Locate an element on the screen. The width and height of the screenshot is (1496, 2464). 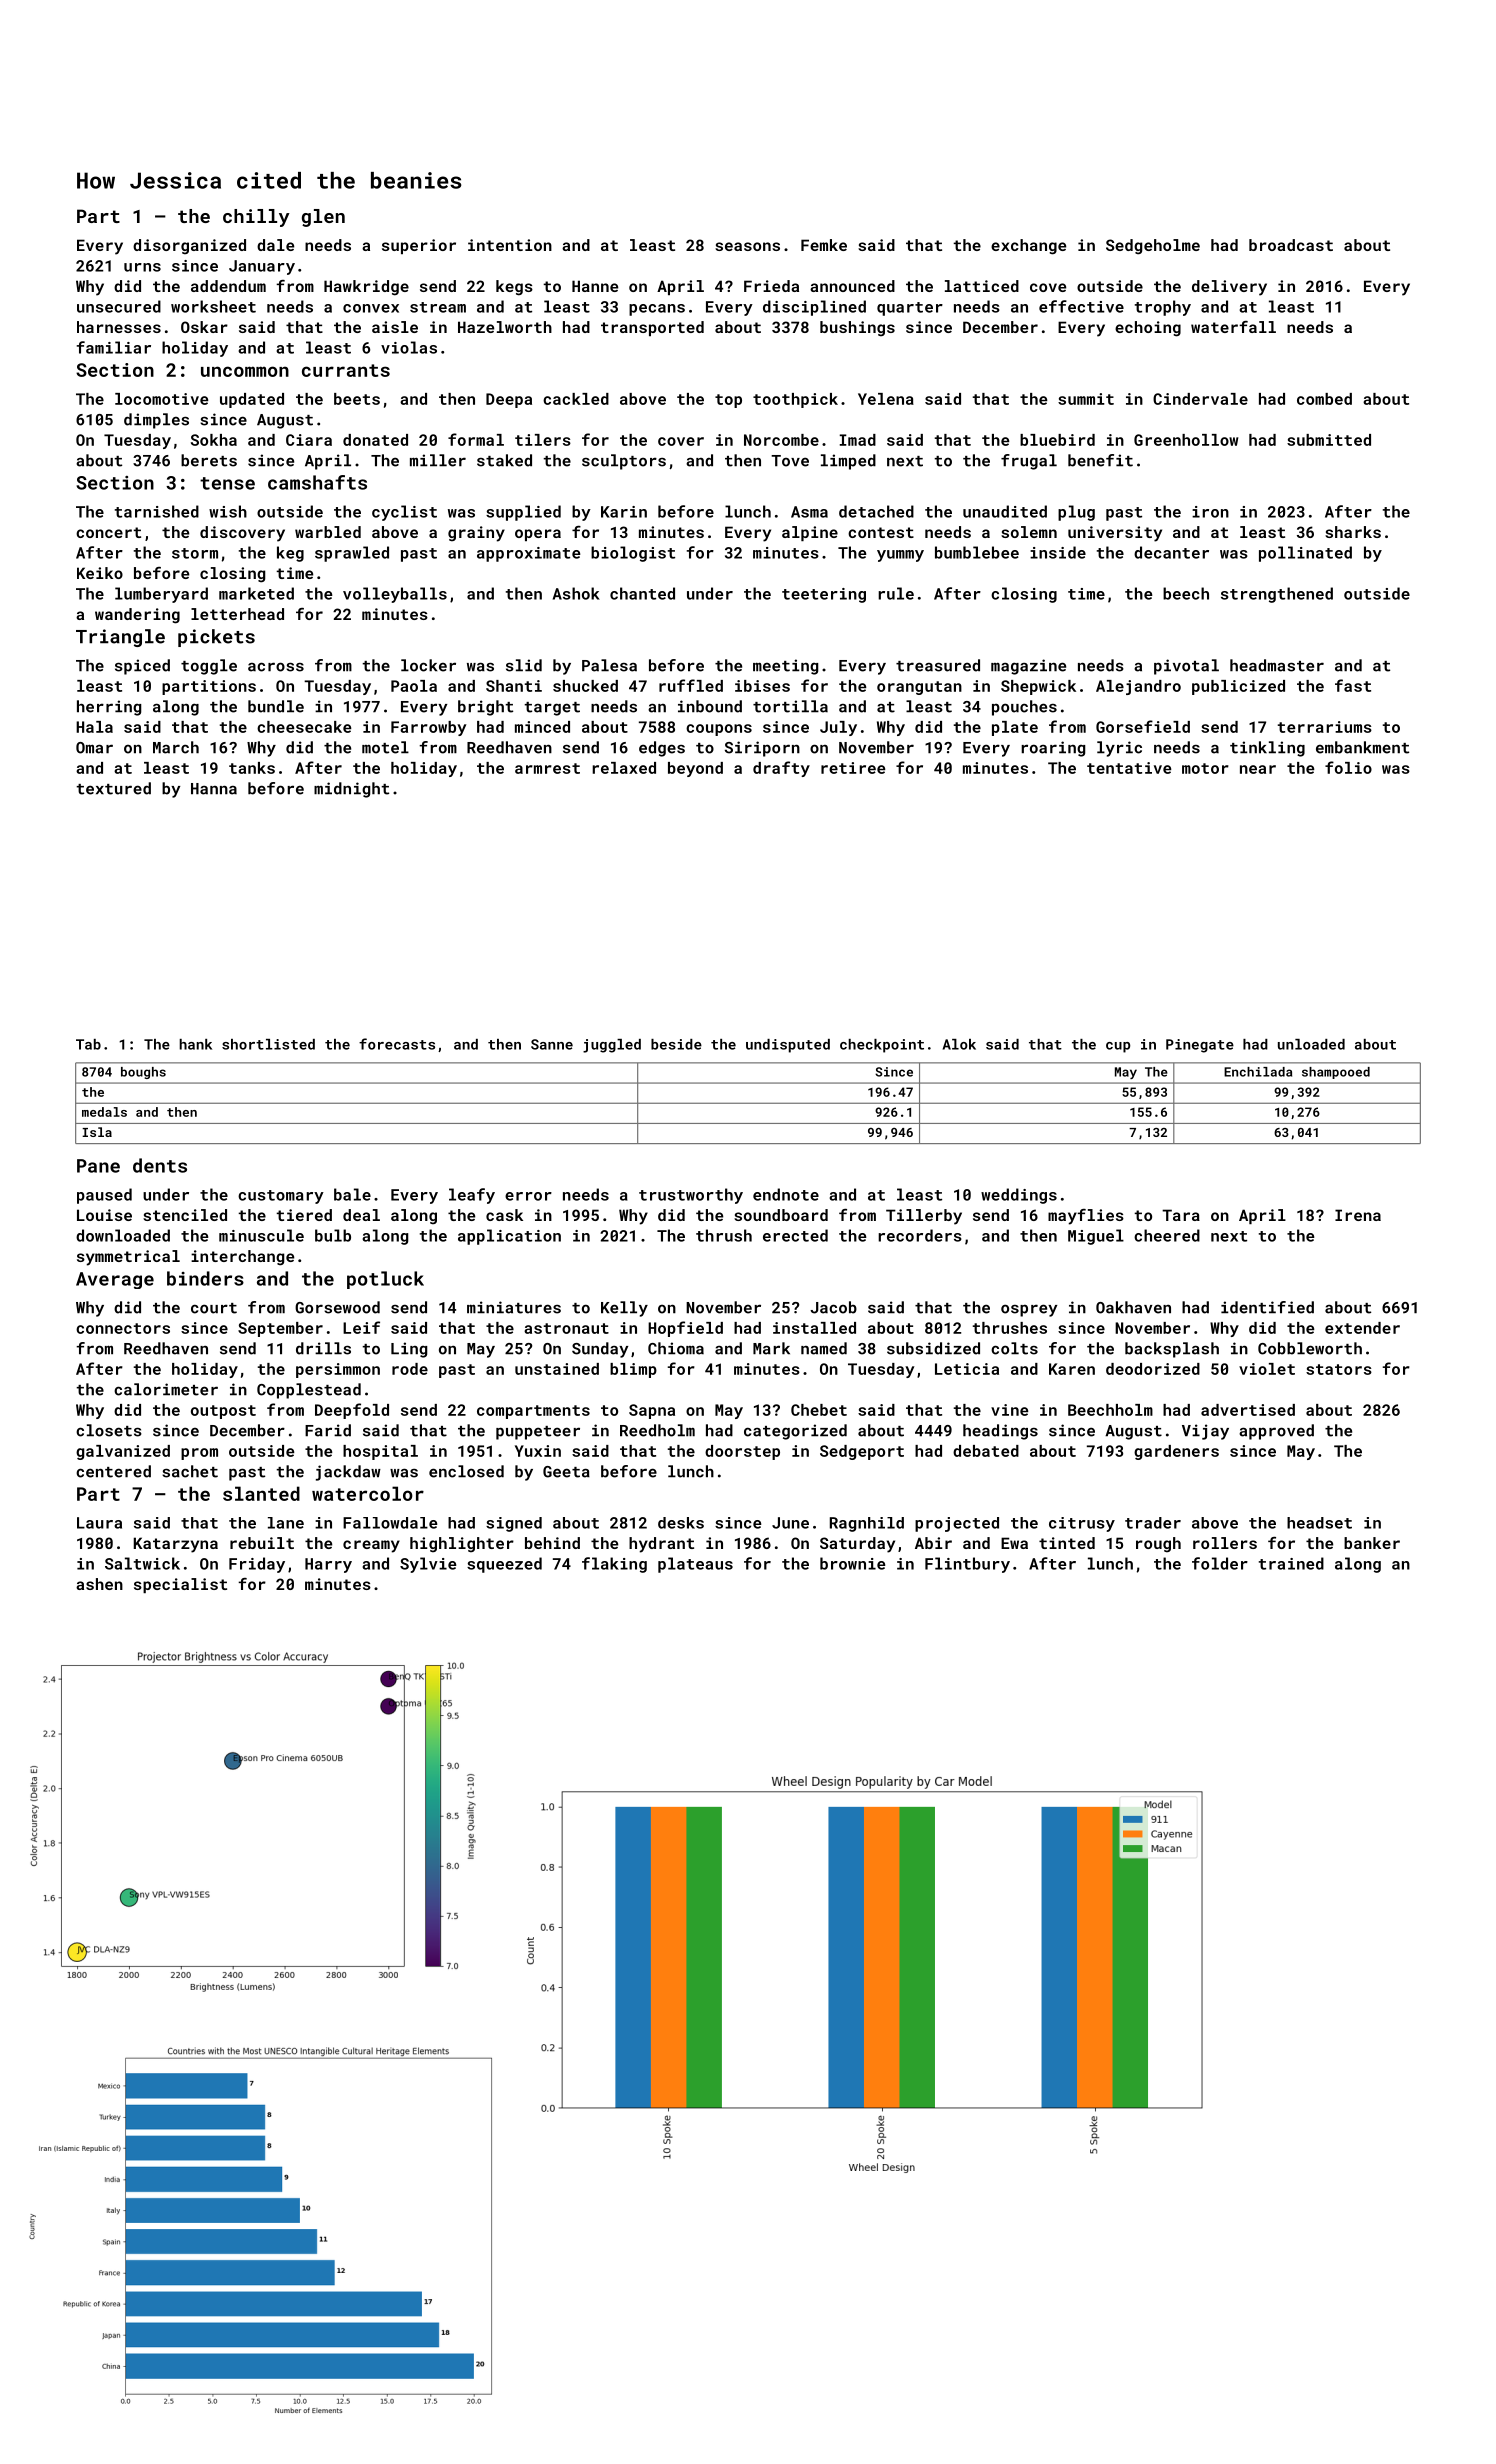
concert is located at coordinates (108, 532).
